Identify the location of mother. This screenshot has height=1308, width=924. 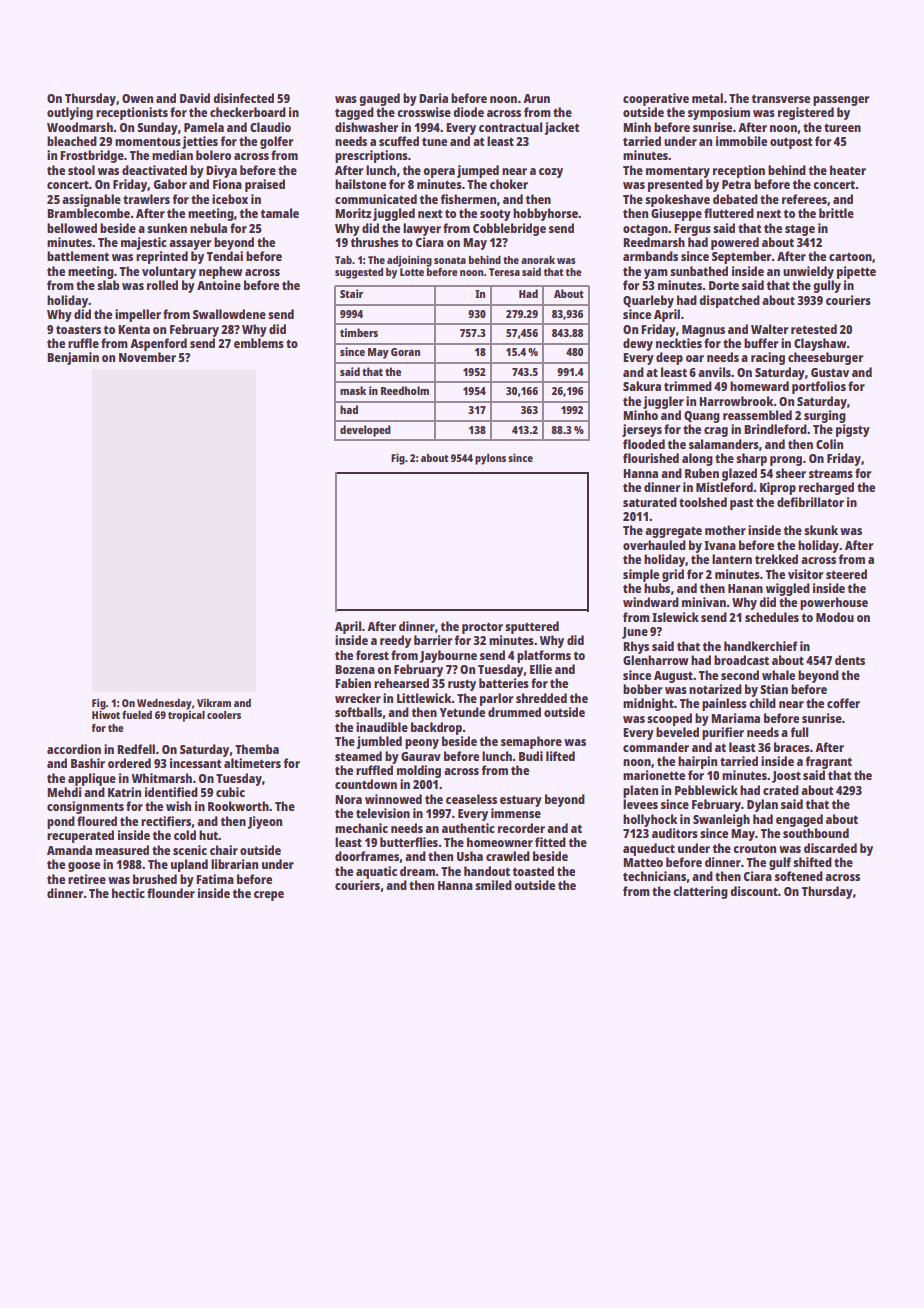
(725, 530).
